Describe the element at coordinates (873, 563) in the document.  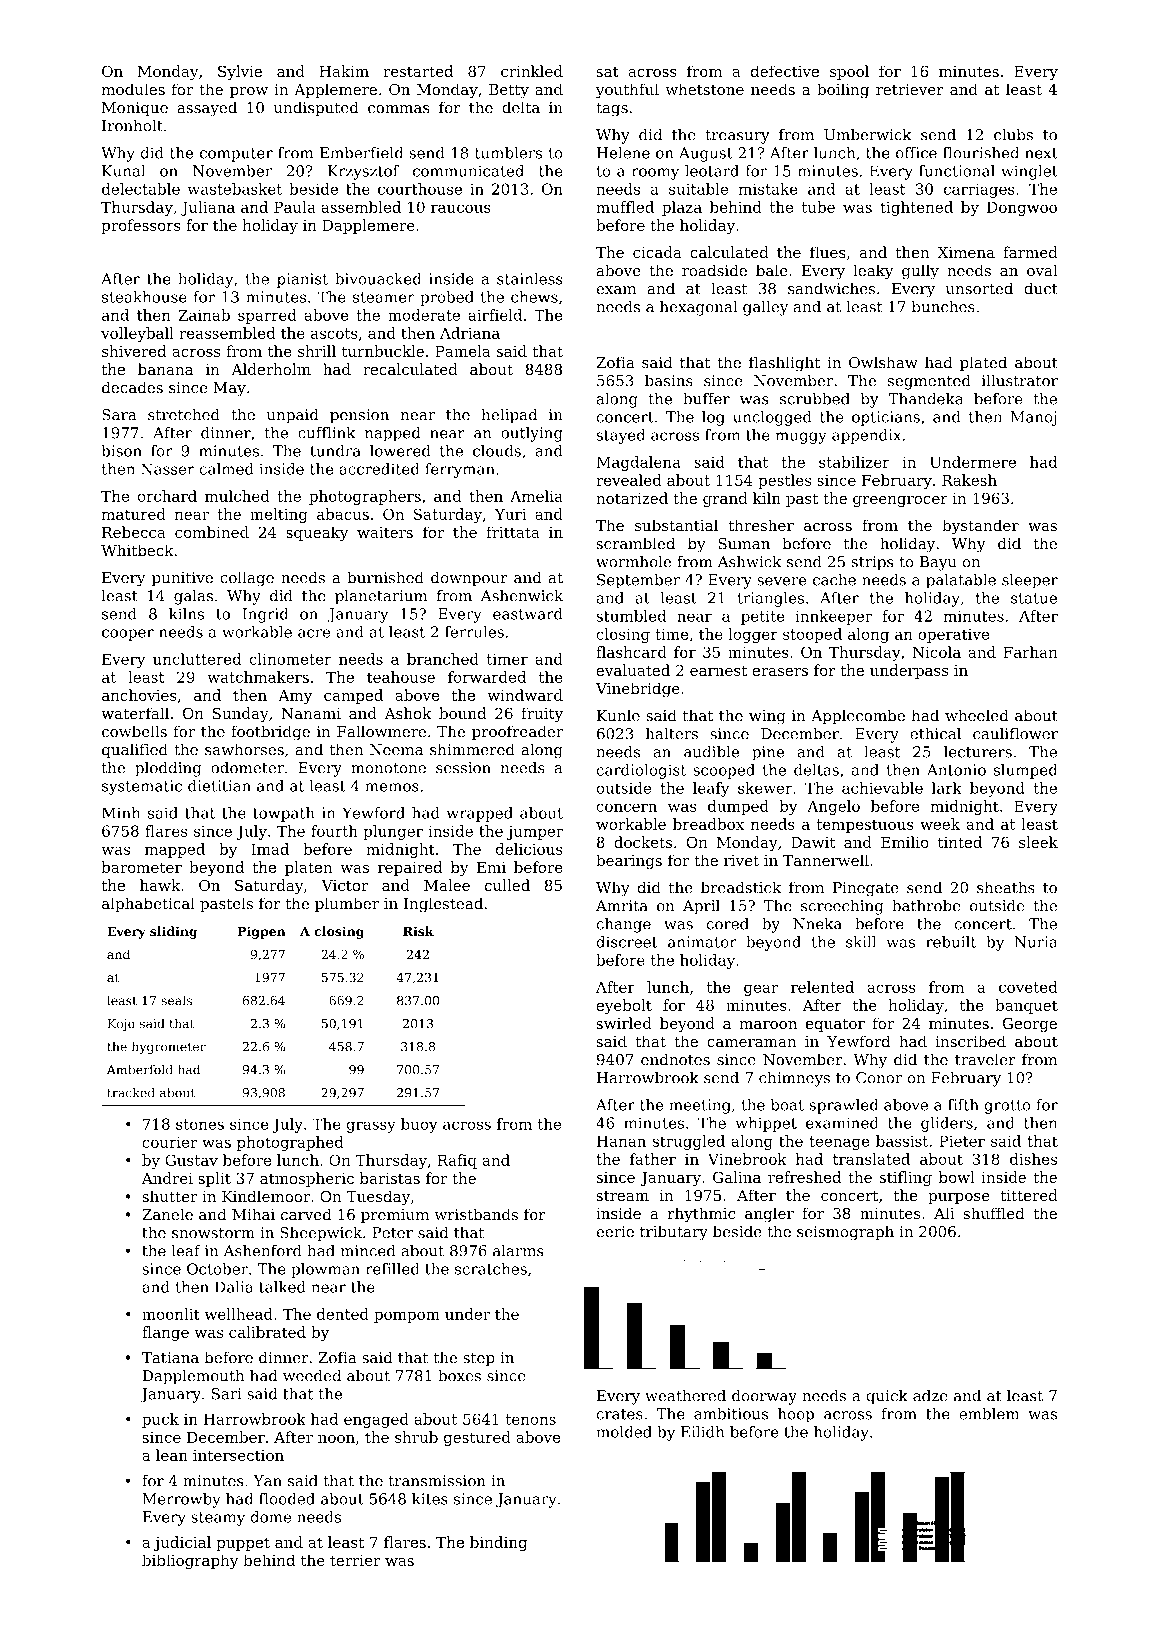
I see `strips` at that location.
